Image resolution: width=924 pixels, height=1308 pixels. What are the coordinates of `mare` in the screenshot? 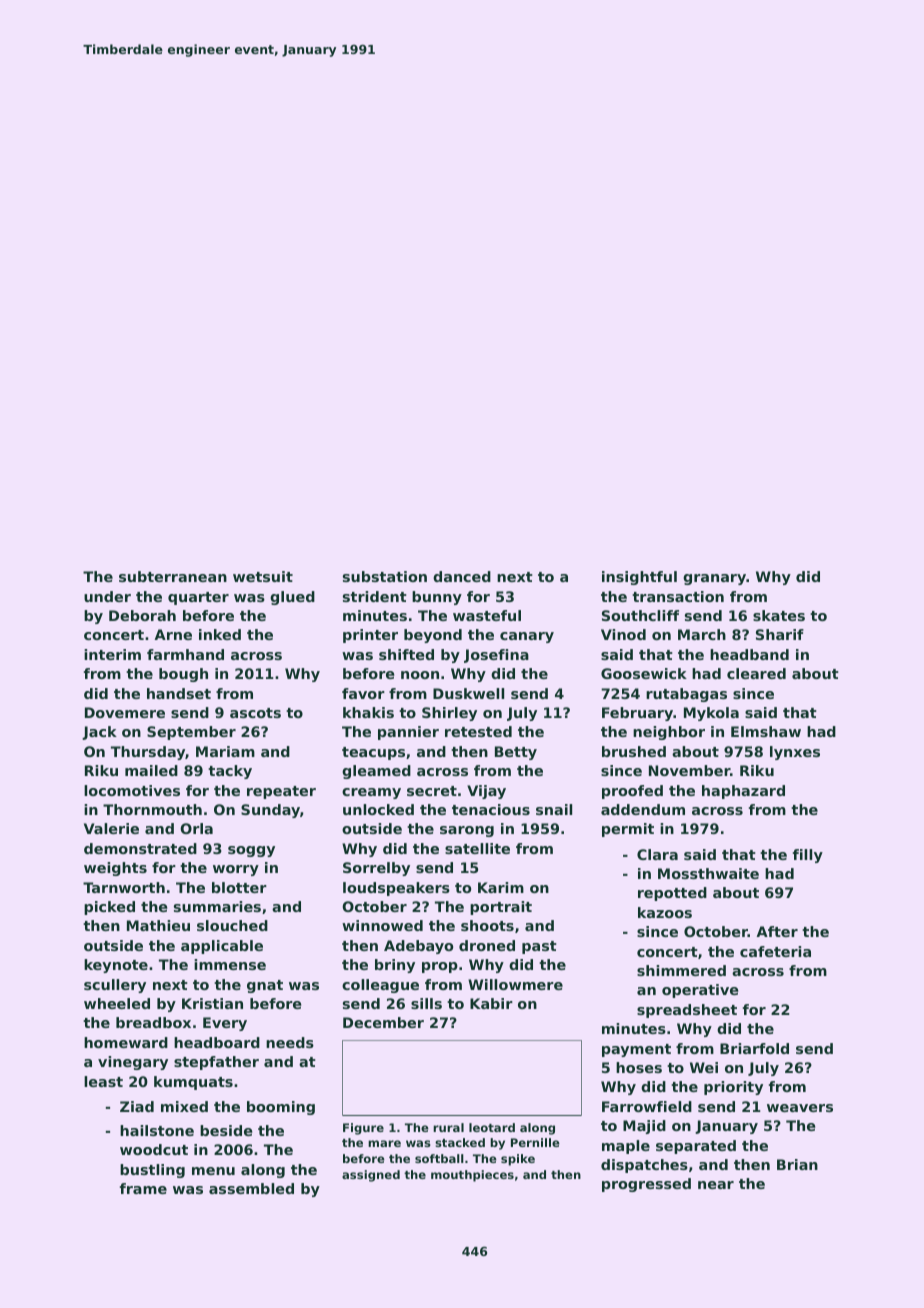 It's located at (384, 1143).
